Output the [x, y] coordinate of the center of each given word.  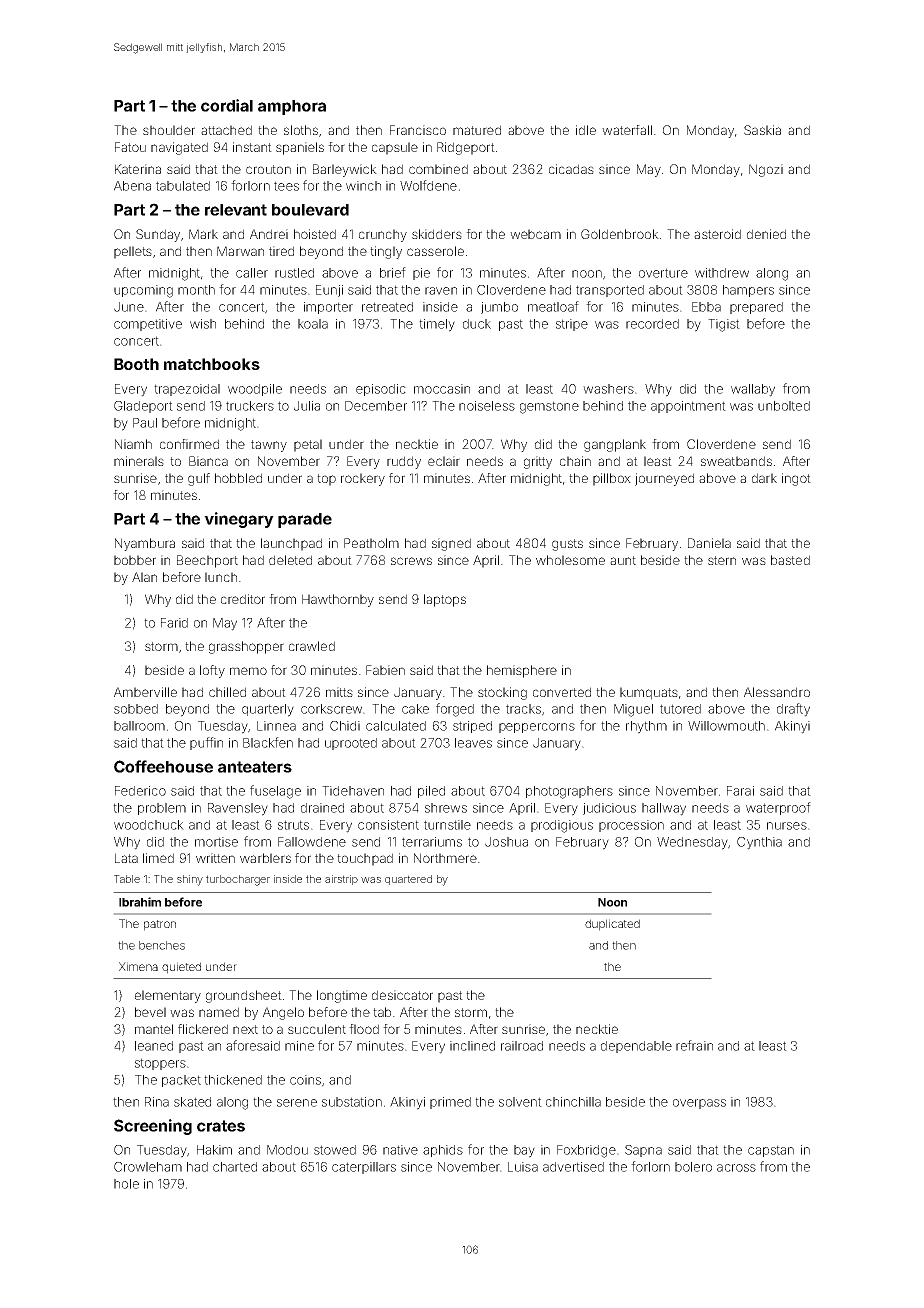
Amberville [145, 692]
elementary [168, 996]
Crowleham [148, 1167]
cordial [227, 105]
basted [790, 560]
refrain [694, 1045]
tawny [269, 446]
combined [438, 169]
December [376, 406]
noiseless [487, 406]
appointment [688, 407]
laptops [445, 600]
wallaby [753, 390]
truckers [250, 406]
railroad [522, 1046]
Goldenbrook [620, 234]
